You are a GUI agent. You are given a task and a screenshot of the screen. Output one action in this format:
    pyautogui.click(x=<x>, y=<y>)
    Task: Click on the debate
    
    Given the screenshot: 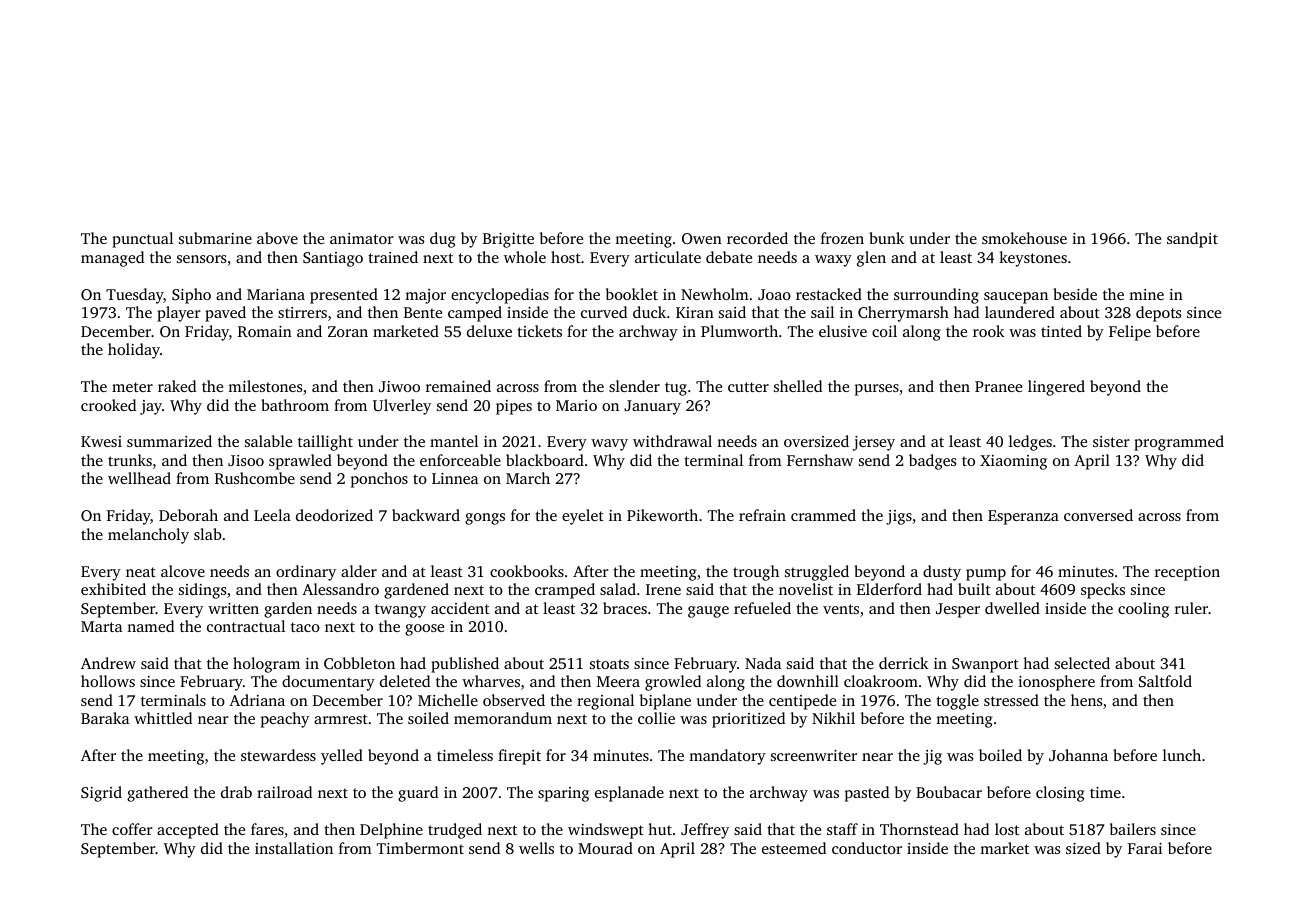 What is the action you would take?
    pyautogui.click(x=729, y=257)
